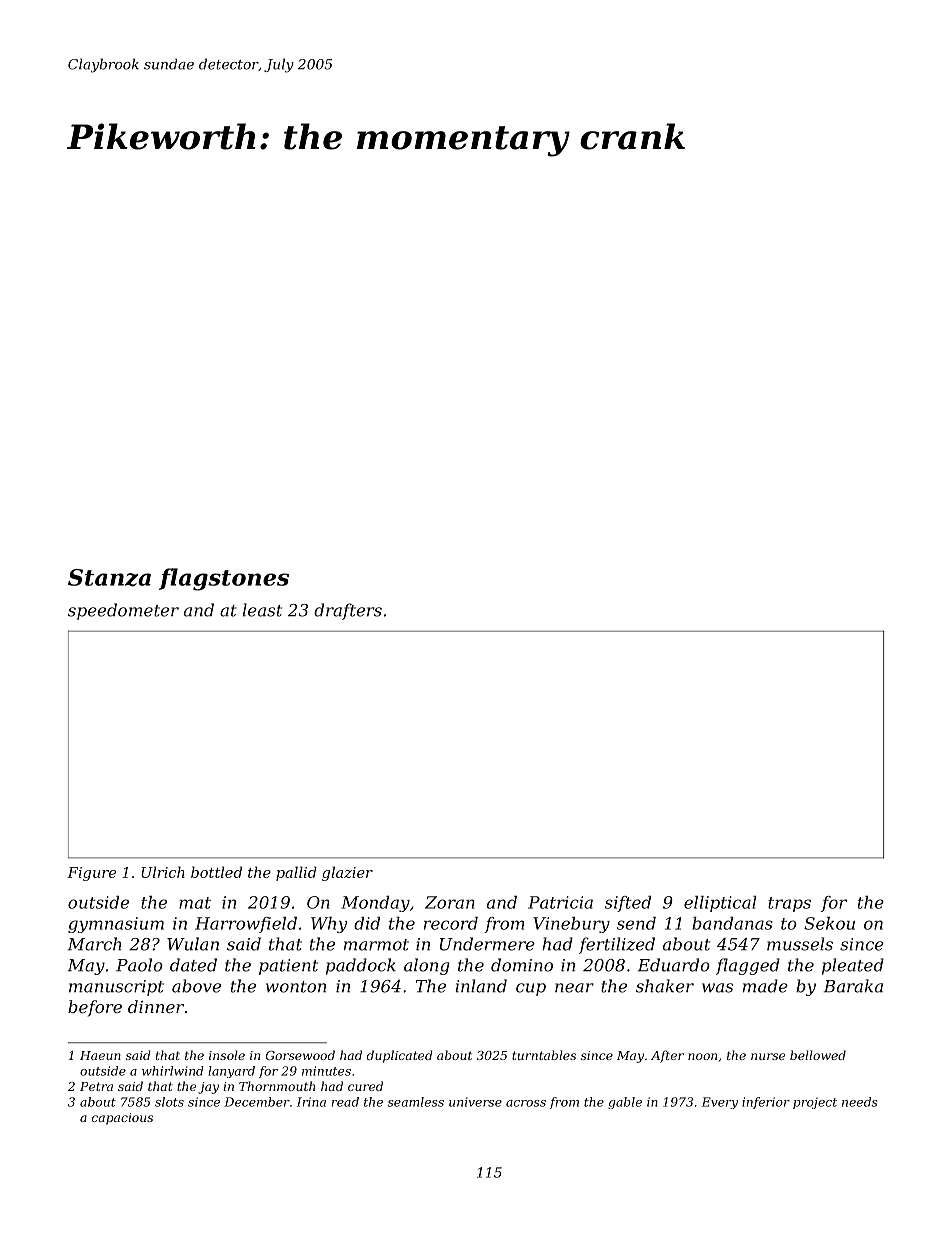 Image resolution: width=952 pixels, height=1233 pixels. Describe the element at coordinates (100, 1055) in the screenshot. I see `Haeun` at that location.
